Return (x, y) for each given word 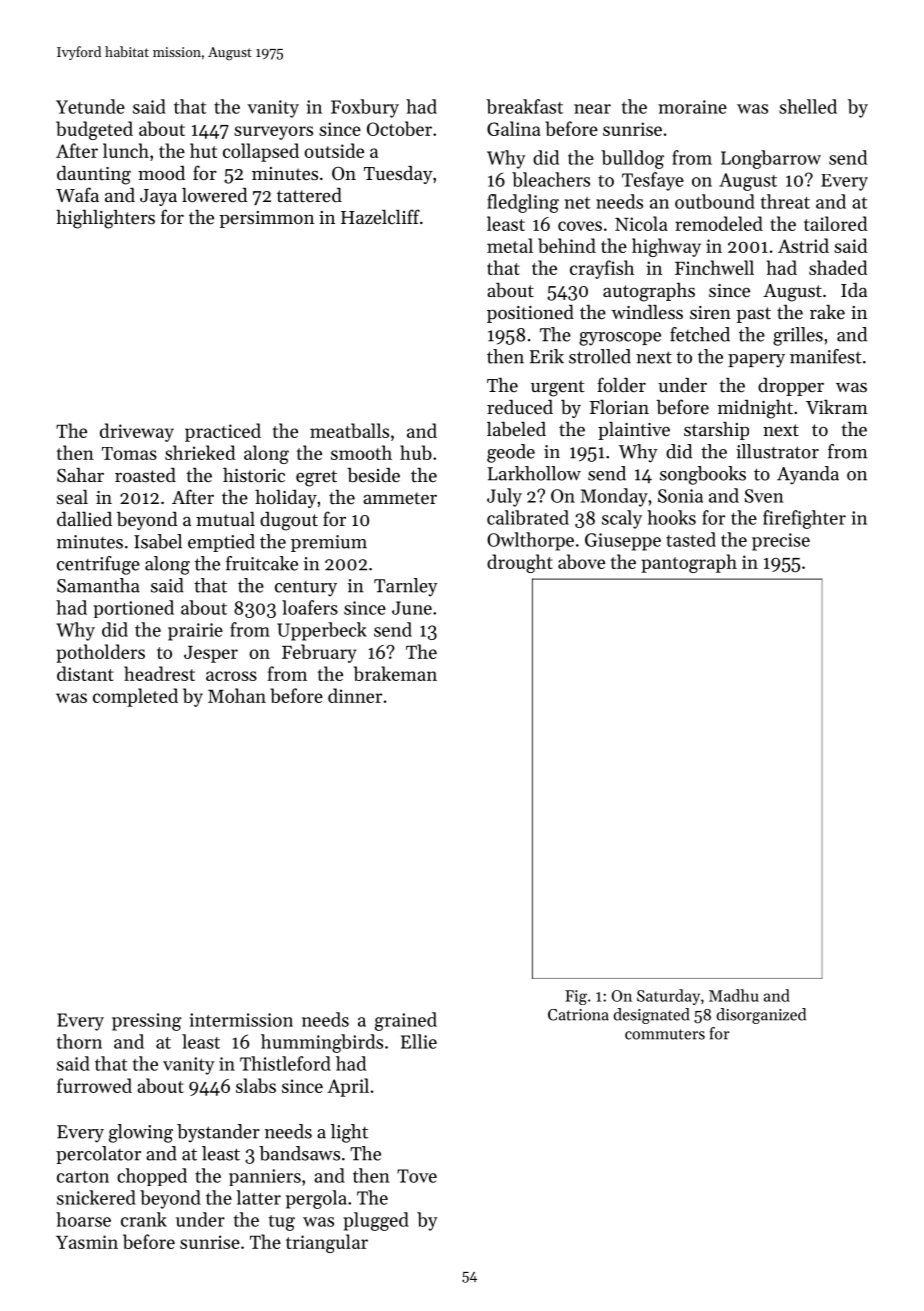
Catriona (578, 1015)
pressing (147, 1022)
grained (406, 1021)
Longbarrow (771, 159)
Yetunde (90, 106)
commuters (665, 1034)
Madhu (734, 995)
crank (144, 1219)
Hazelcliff (380, 216)
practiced (223, 432)
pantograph (689, 563)
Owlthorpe (530, 541)
